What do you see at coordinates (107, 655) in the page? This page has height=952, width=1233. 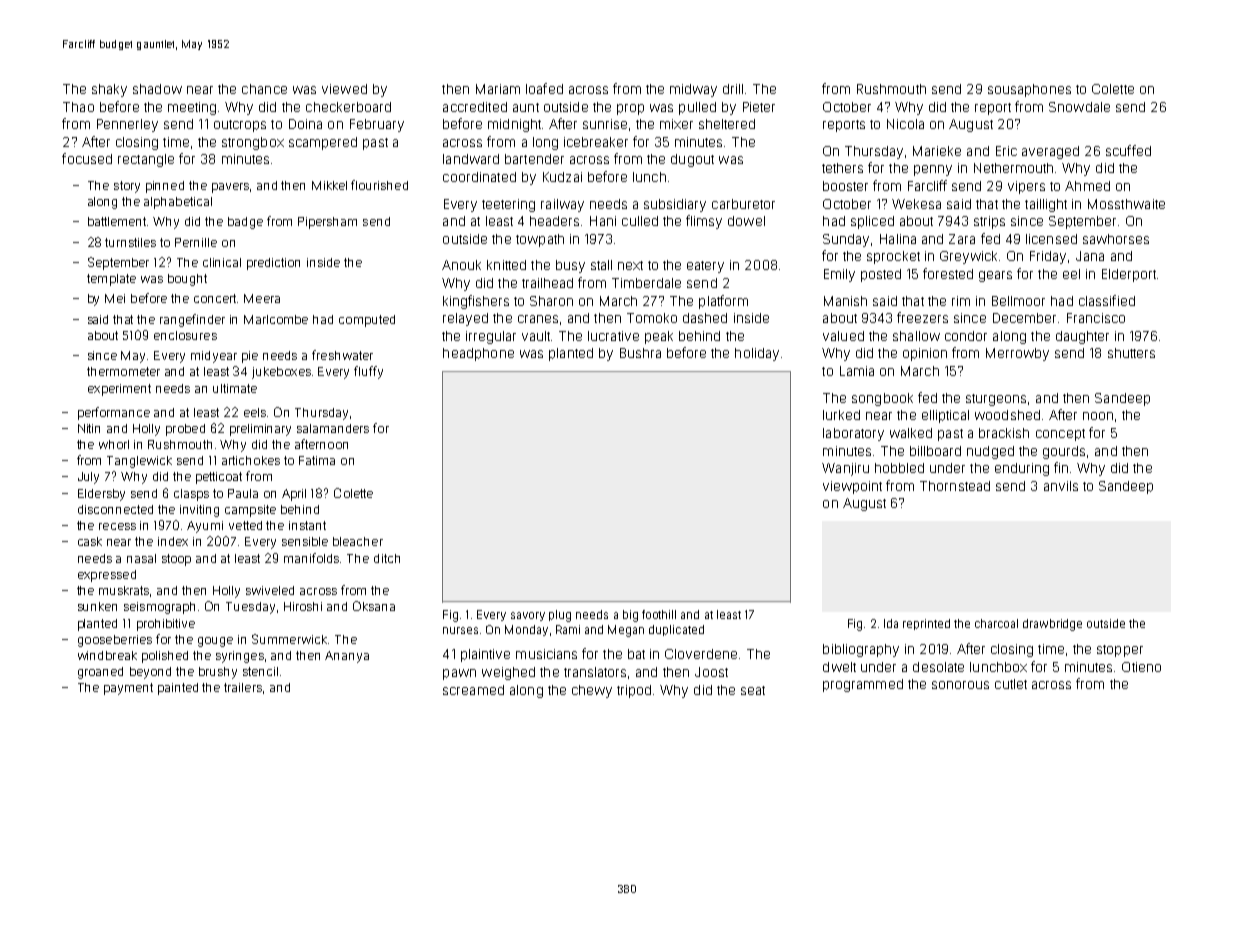 I see `windbreak` at bounding box center [107, 655].
